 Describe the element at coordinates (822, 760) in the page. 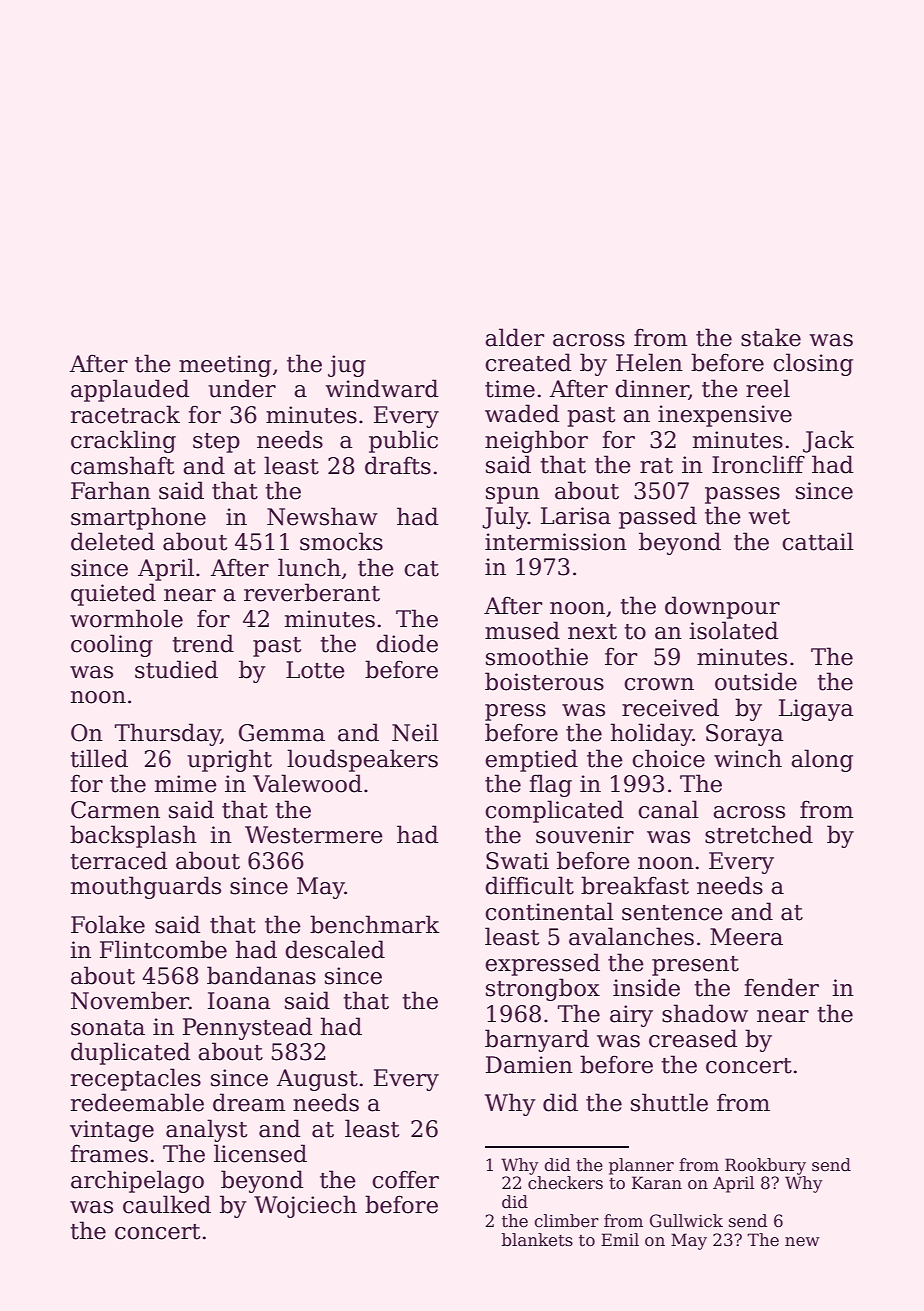

I see `along` at that location.
